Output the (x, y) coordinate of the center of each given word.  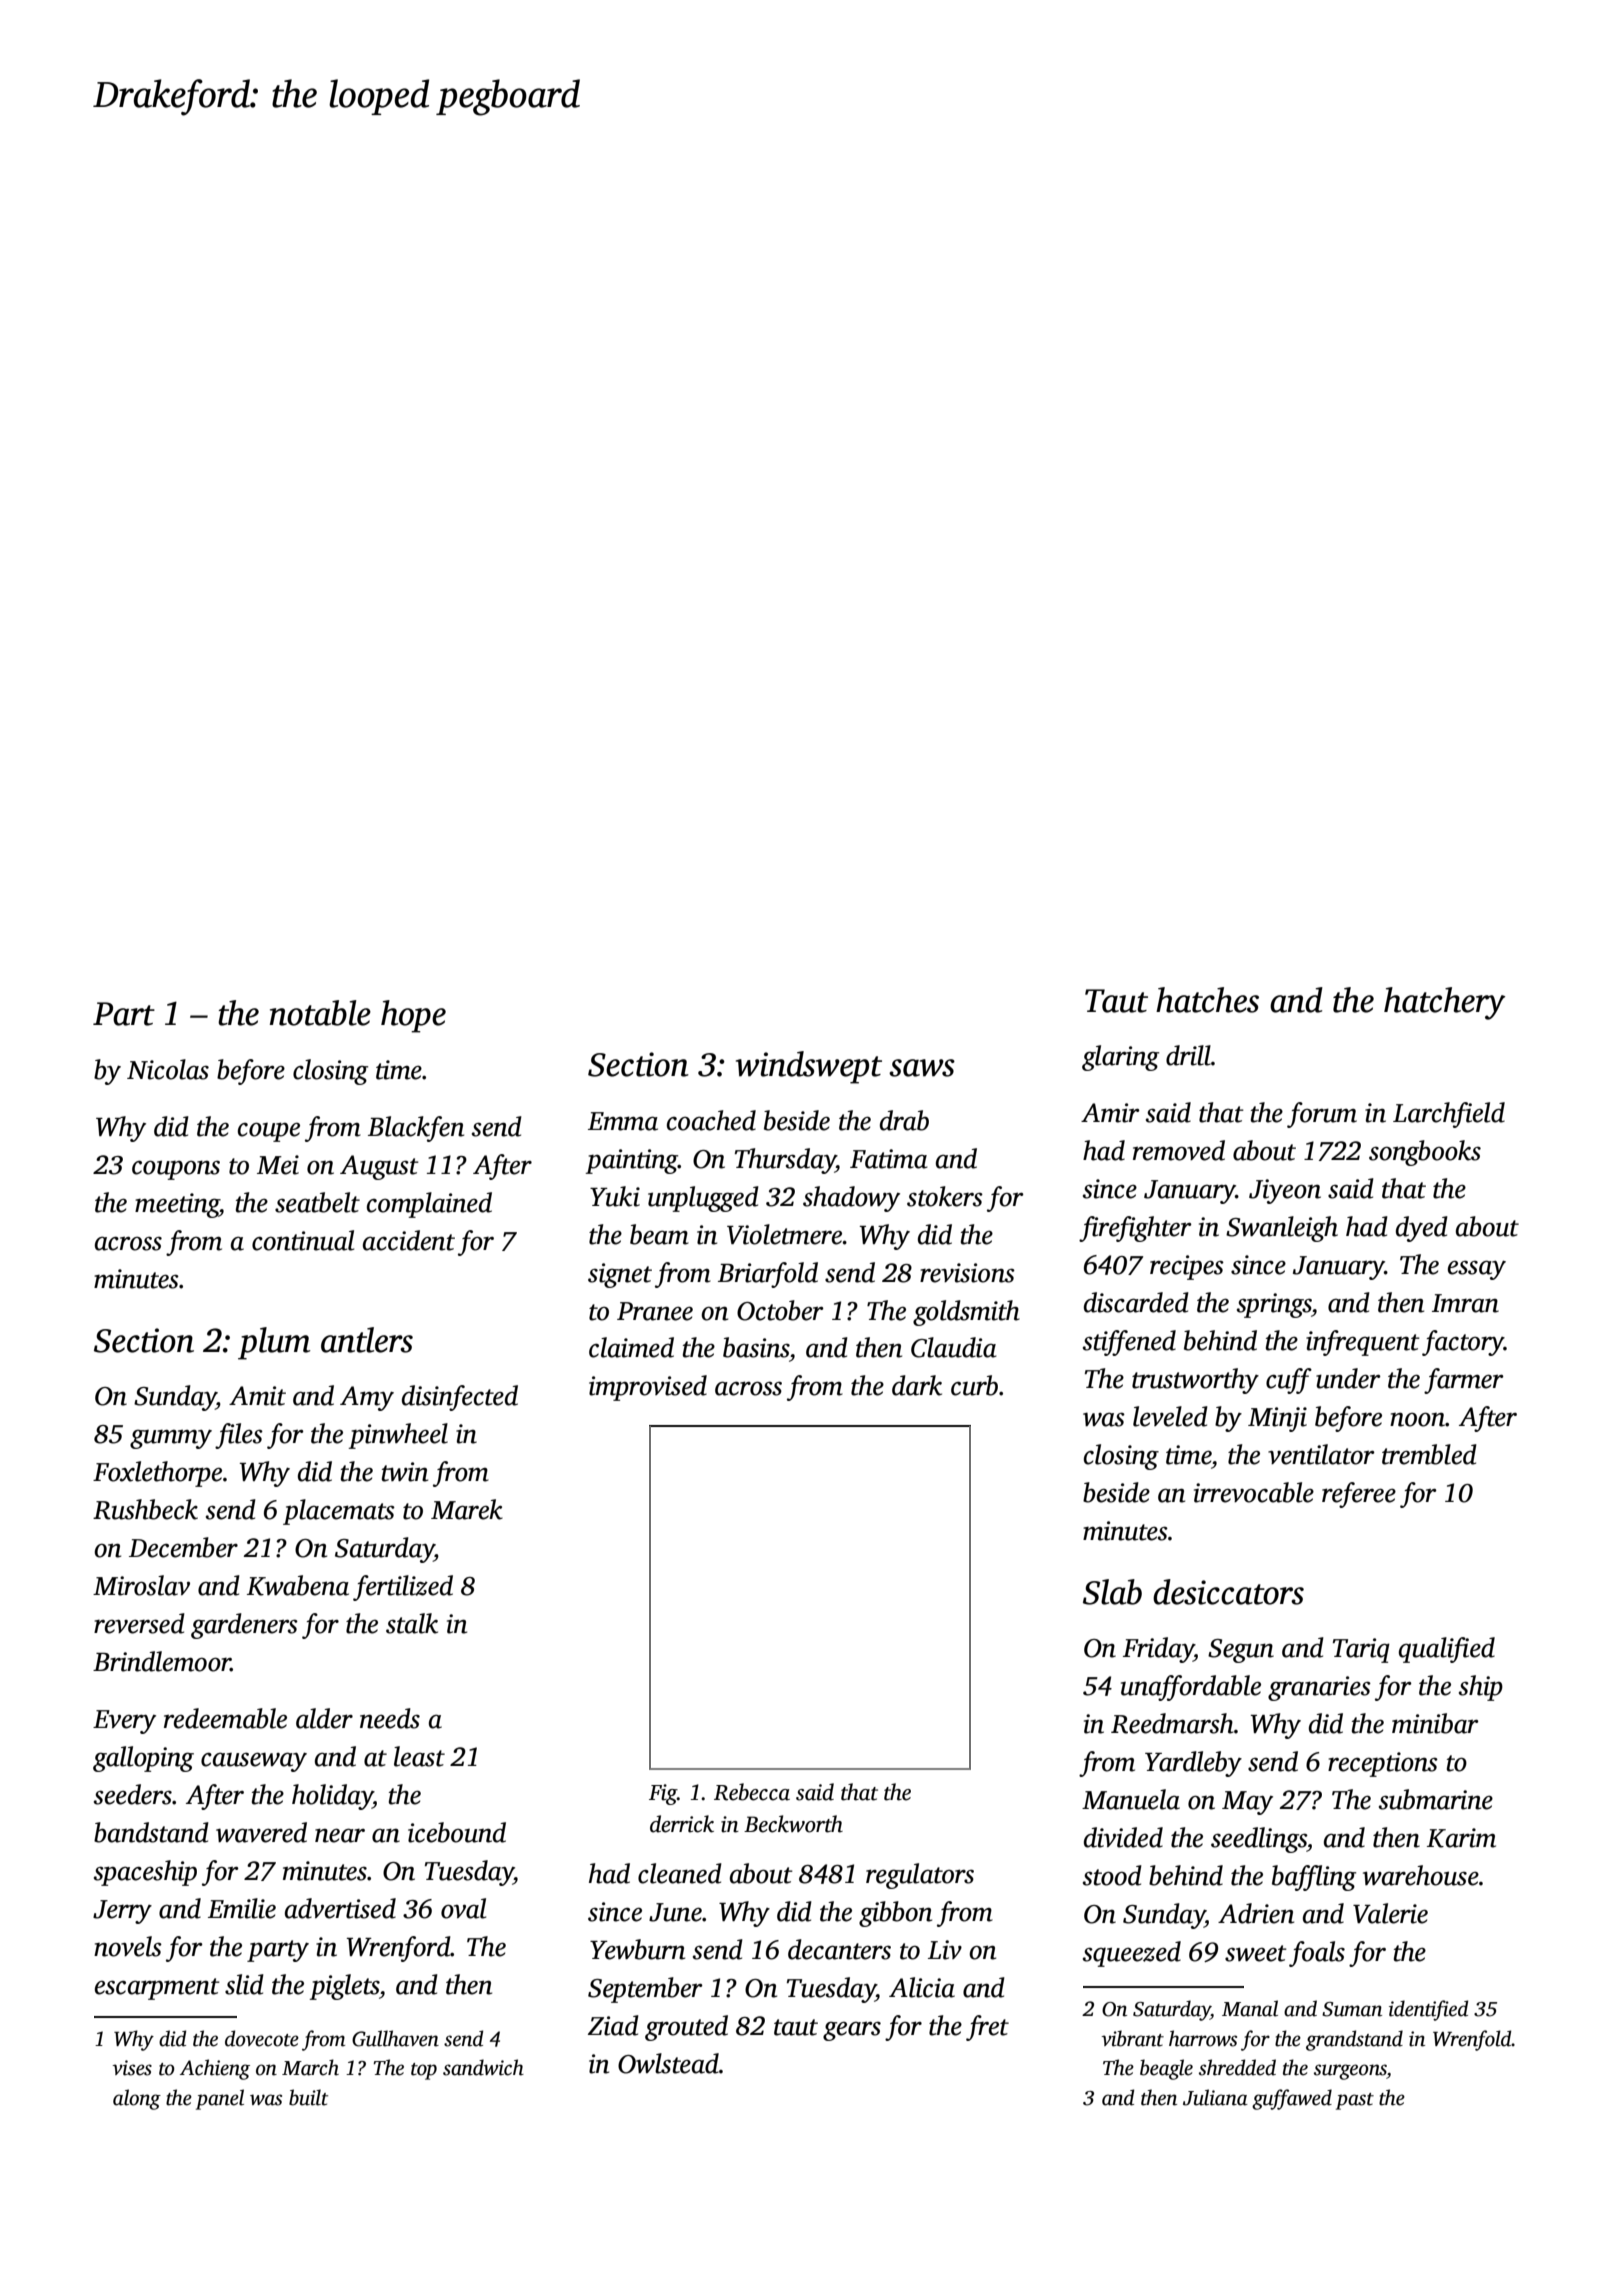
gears (852, 2031)
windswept (809, 1067)
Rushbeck (145, 1509)
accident (409, 1240)
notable (320, 1013)
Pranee (655, 1311)
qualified (1447, 1650)
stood (1112, 1875)
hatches (1207, 1000)
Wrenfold (1472, 2040)
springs (1274, 1305)
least (419, 1756)
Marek (467, 1509)
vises (132, 2068)
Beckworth (793, 1824)
